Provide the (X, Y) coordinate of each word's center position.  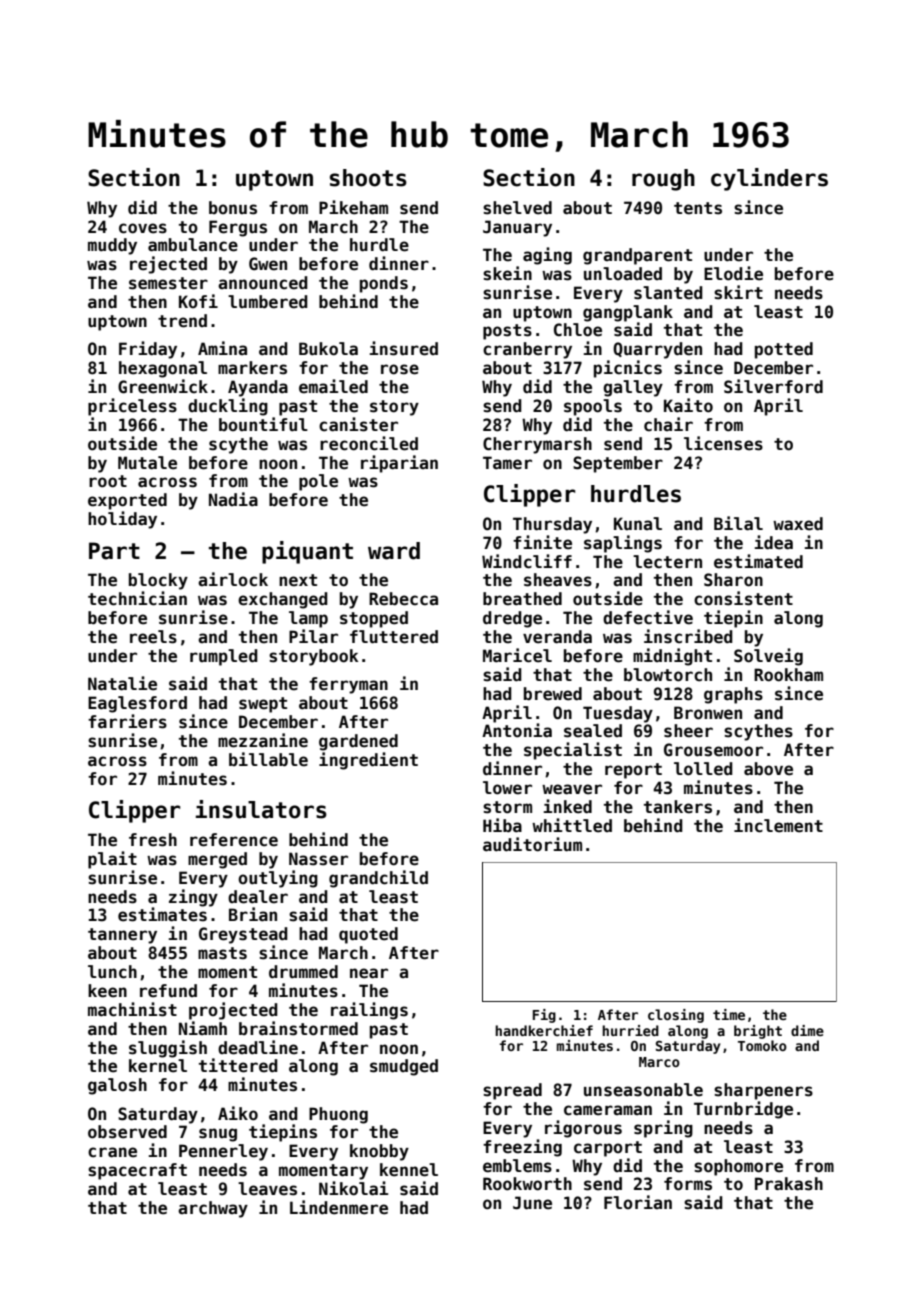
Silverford (773, 386)
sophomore (738, 1167)
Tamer (507, 463)
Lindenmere (339, 1207)
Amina (222, 348)
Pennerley (223, 1152)
